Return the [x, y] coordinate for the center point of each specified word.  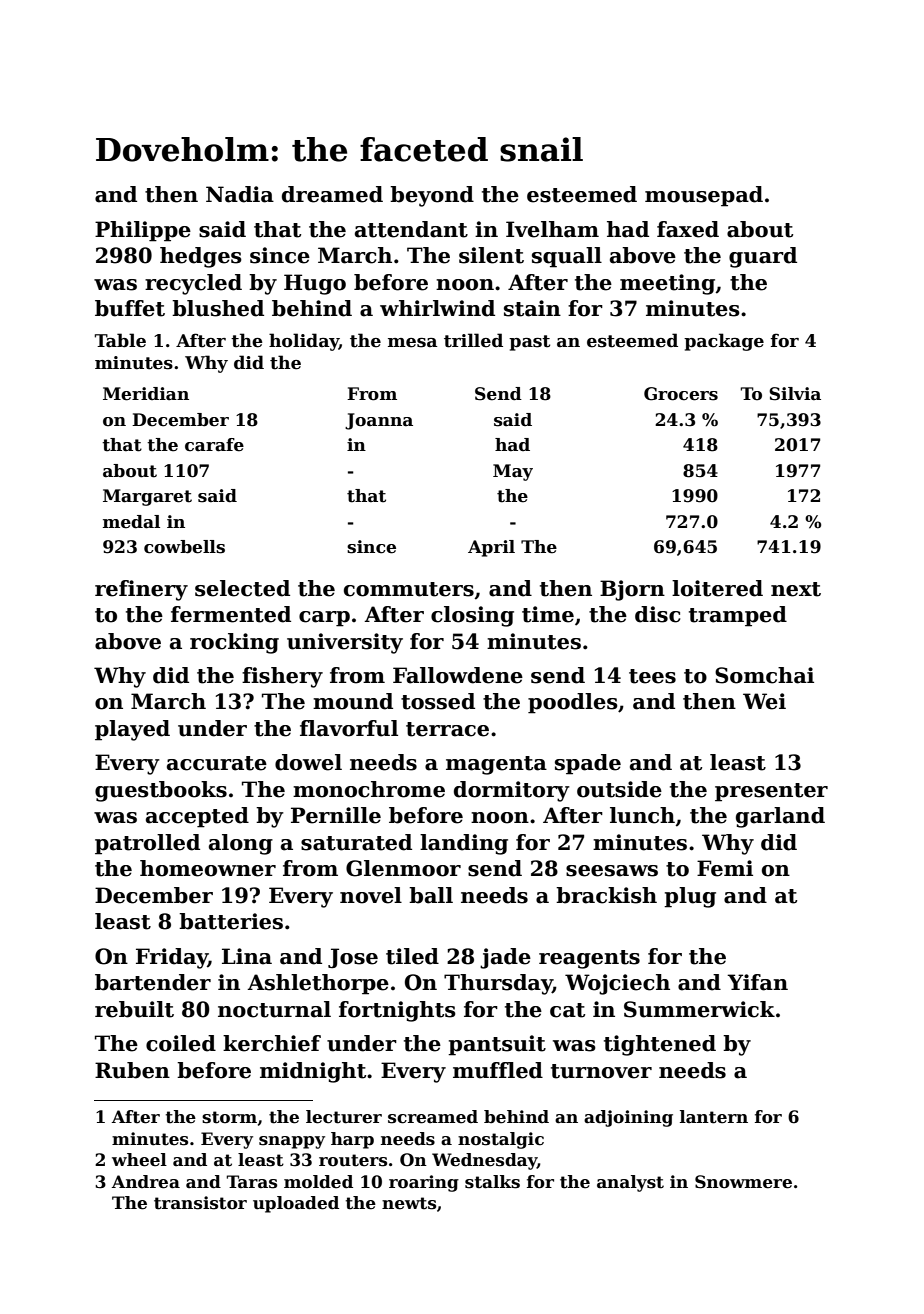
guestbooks [161, 791]
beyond [432, 196]
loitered [717, 588]
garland [780, 817]
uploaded [296, 1204]
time [548, 614]
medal [131, 522]
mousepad [704, 196]
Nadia [240, 194]
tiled [412, 956]
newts [409, 1203]
